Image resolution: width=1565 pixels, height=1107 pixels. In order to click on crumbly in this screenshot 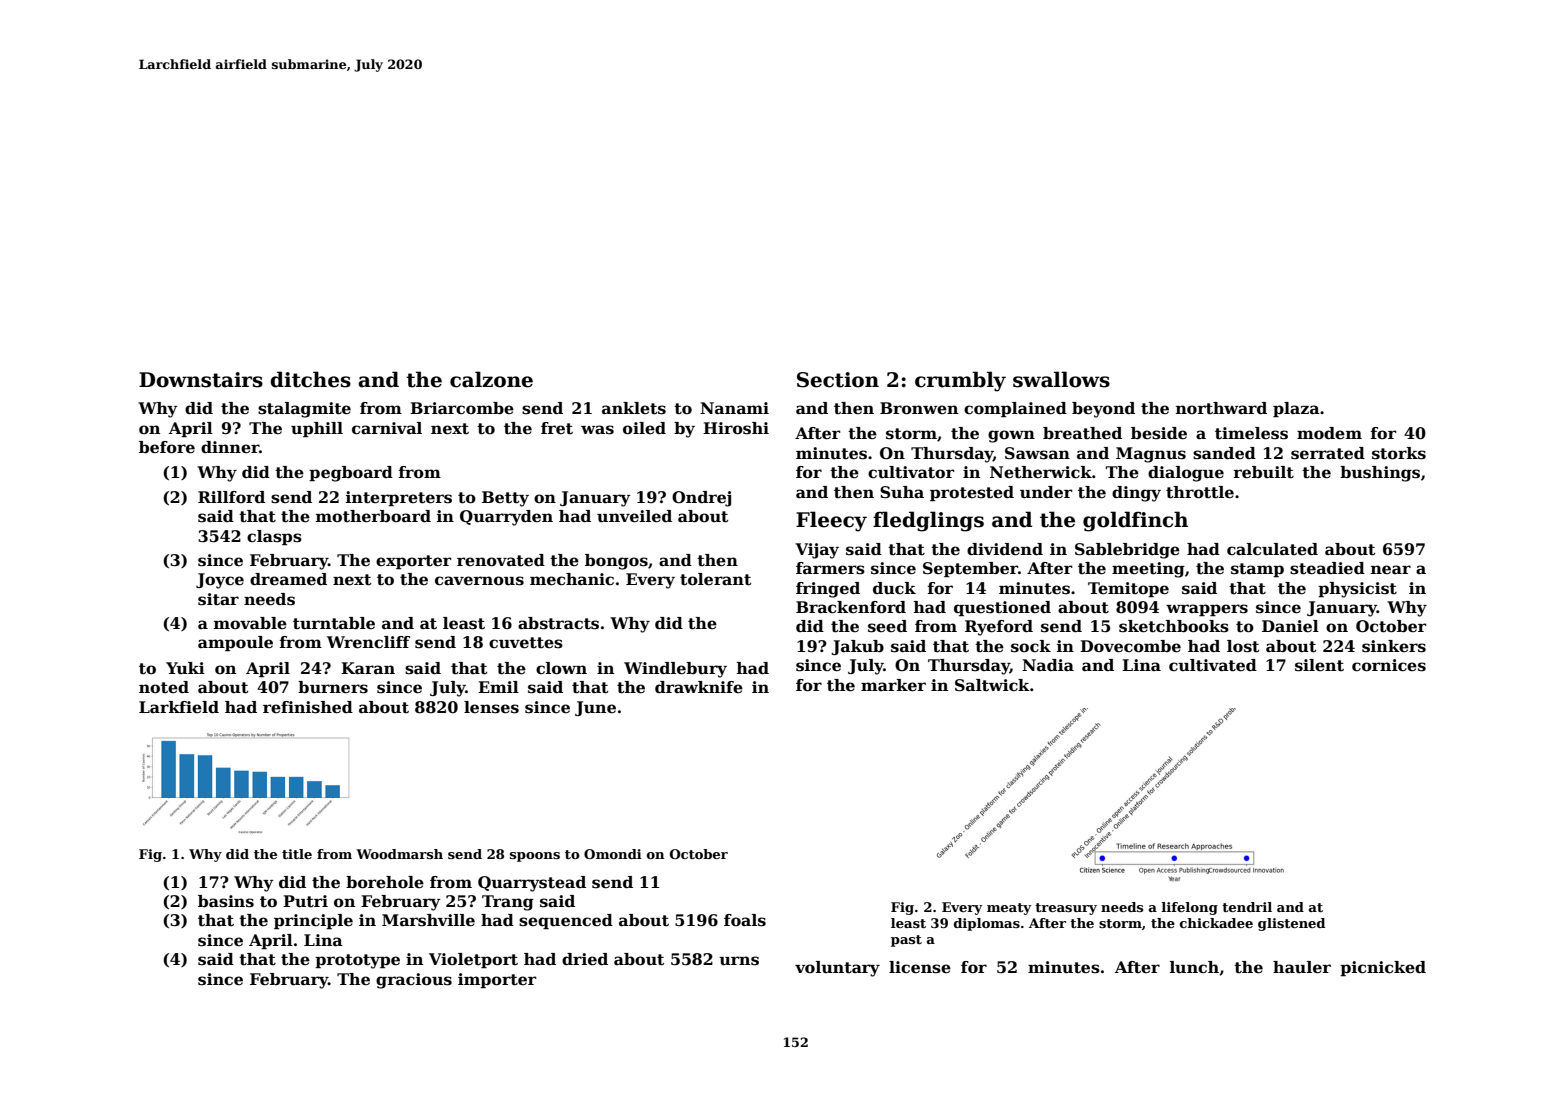, I will do `click(960, 381)`.
